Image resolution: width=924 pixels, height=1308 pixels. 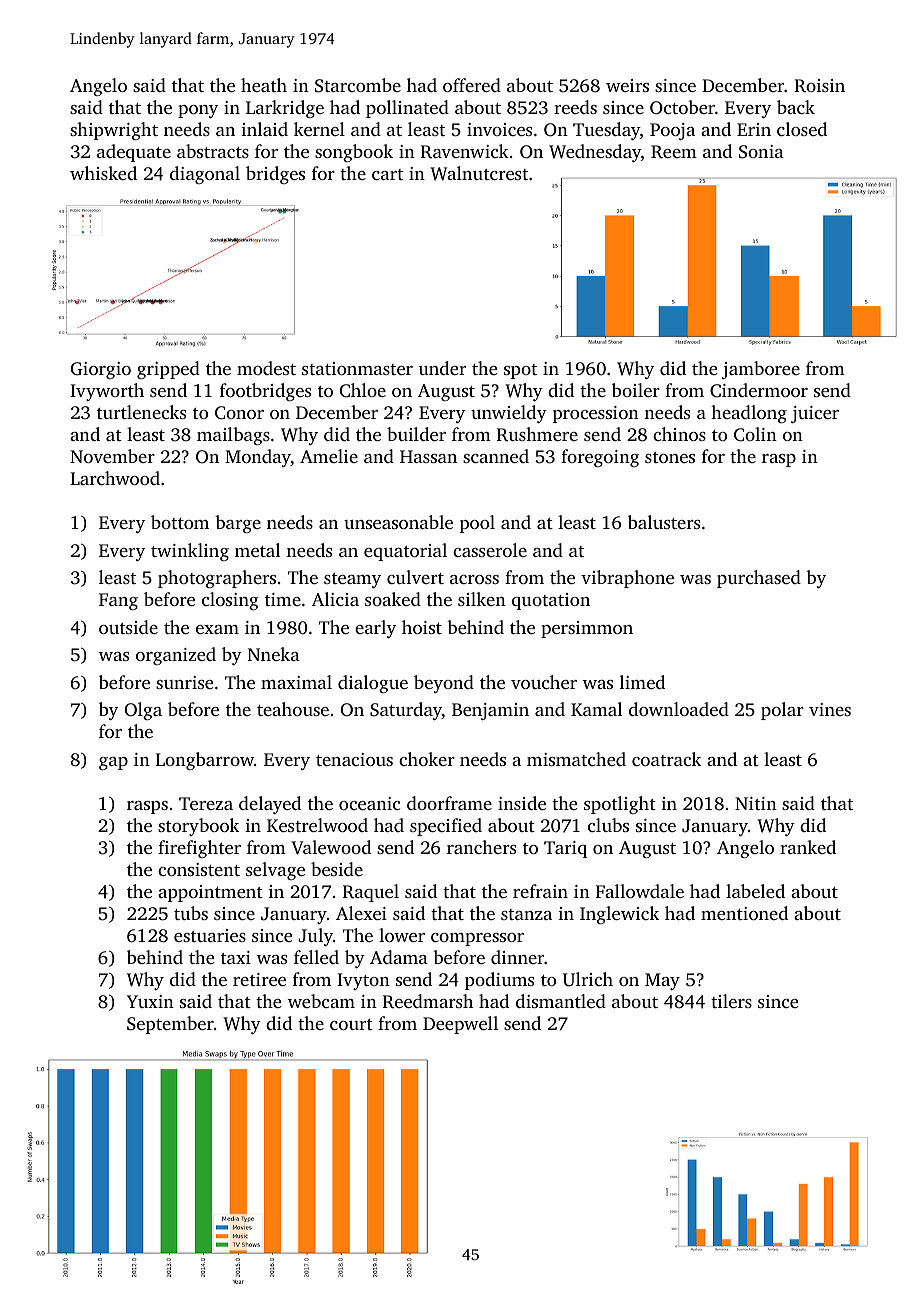 I want to click on under, so click(x=442, y=368).
